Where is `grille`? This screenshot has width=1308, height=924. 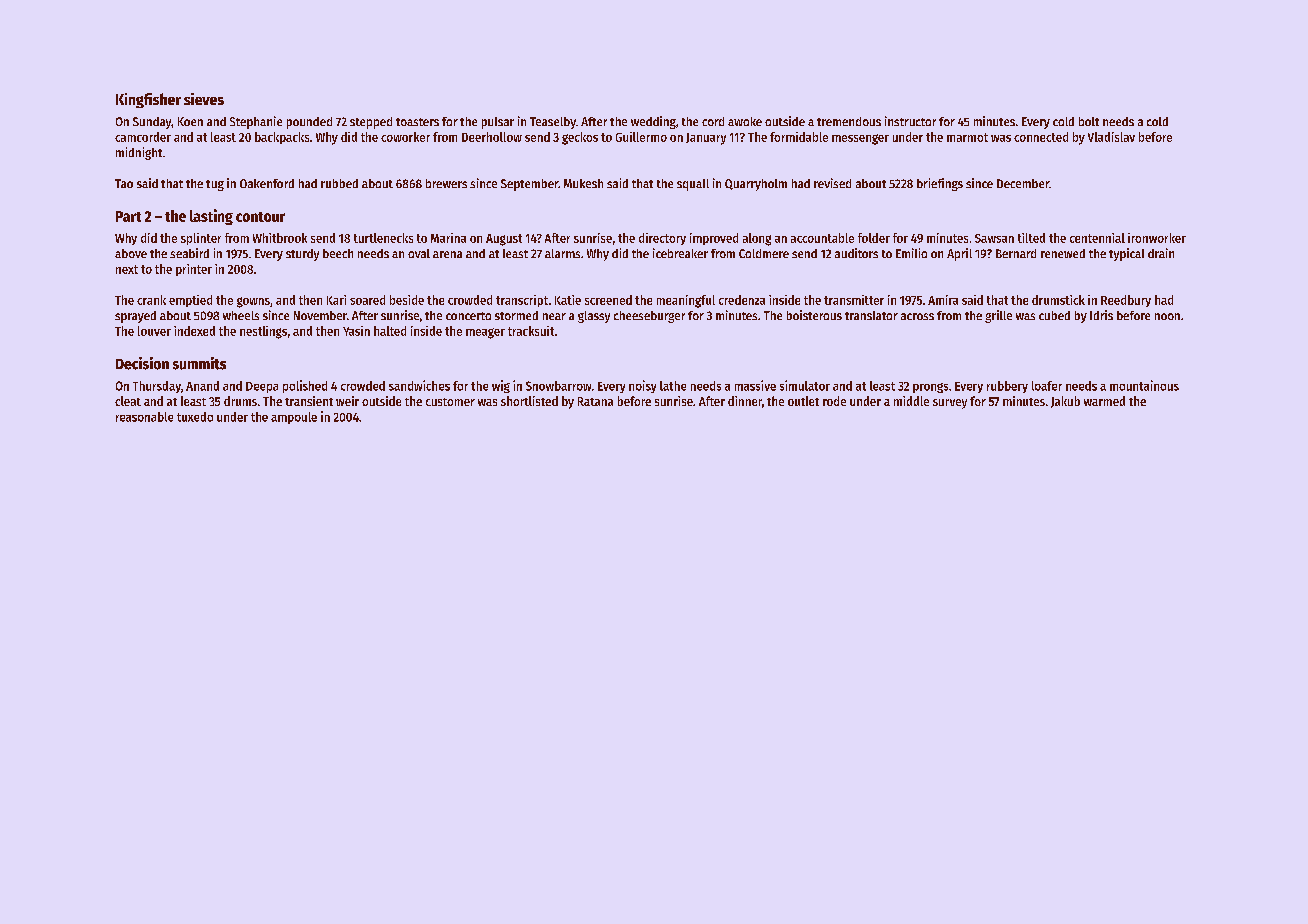 grille is located at coordinates (998, 316).
